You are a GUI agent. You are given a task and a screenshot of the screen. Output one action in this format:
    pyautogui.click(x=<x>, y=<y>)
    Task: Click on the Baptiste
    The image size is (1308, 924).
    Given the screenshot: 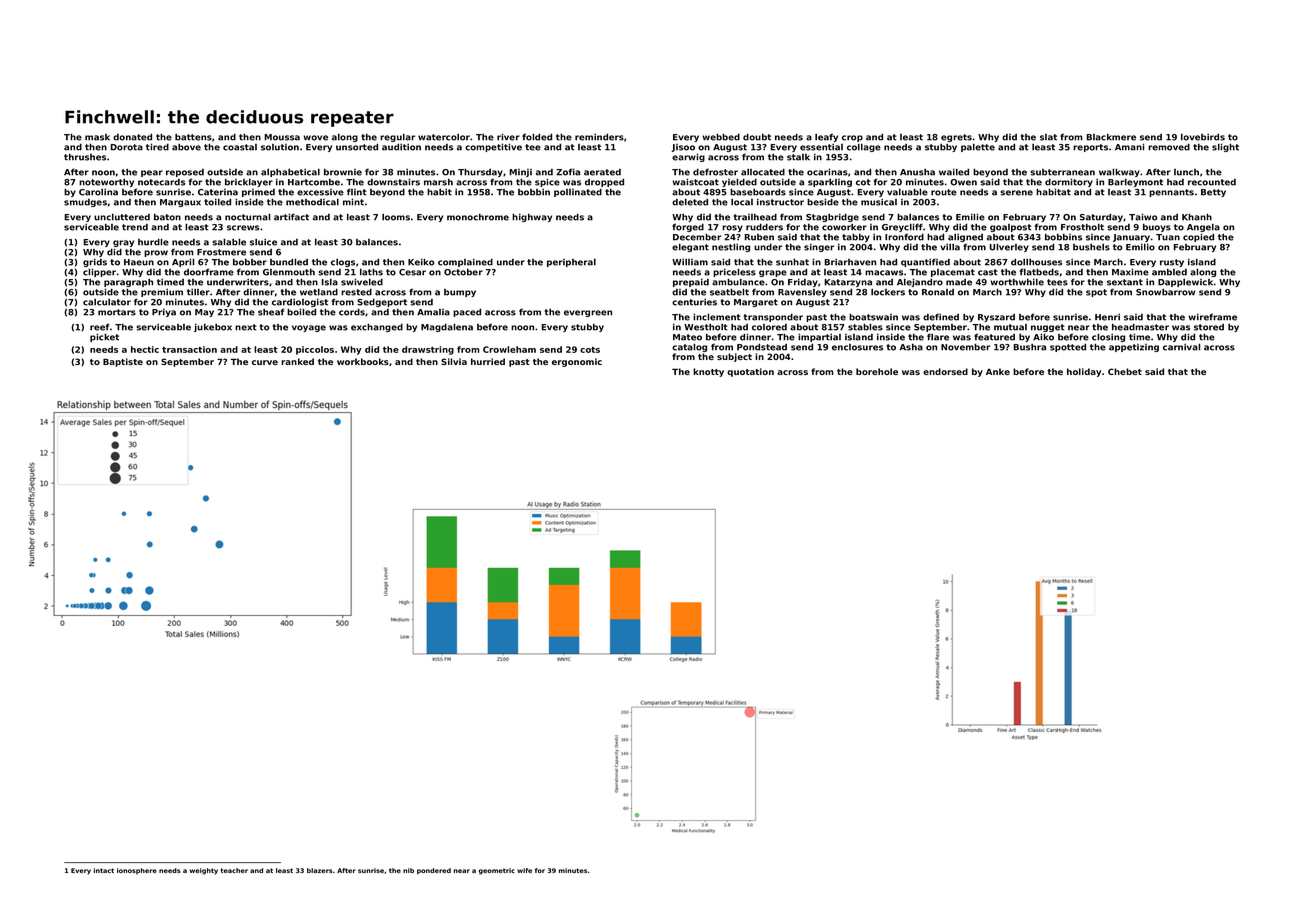 What is the action you would take?
    pyautogui.click(x=123, y=362)
